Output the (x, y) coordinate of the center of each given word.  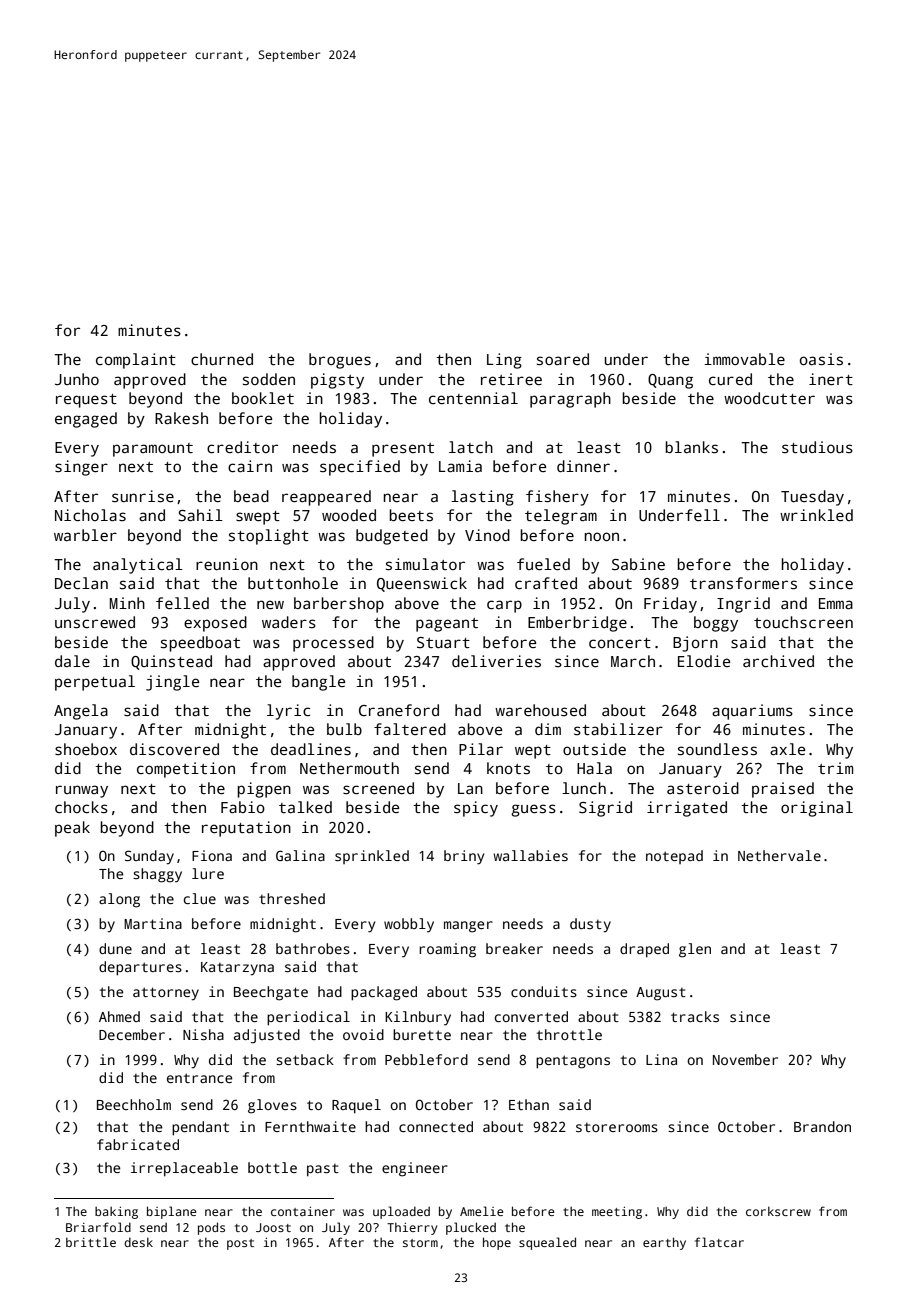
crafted (546, 583)
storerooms (617, 1127)
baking (116, 1213)
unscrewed (95, 622)
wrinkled (816, 515)
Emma (836, 603)
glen (695, 950)
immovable (744, 359)
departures (140, 968)
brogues (340, 361)
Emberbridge (577, 624)
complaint (136, 361)
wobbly (409, 925)
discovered (174, 749)
